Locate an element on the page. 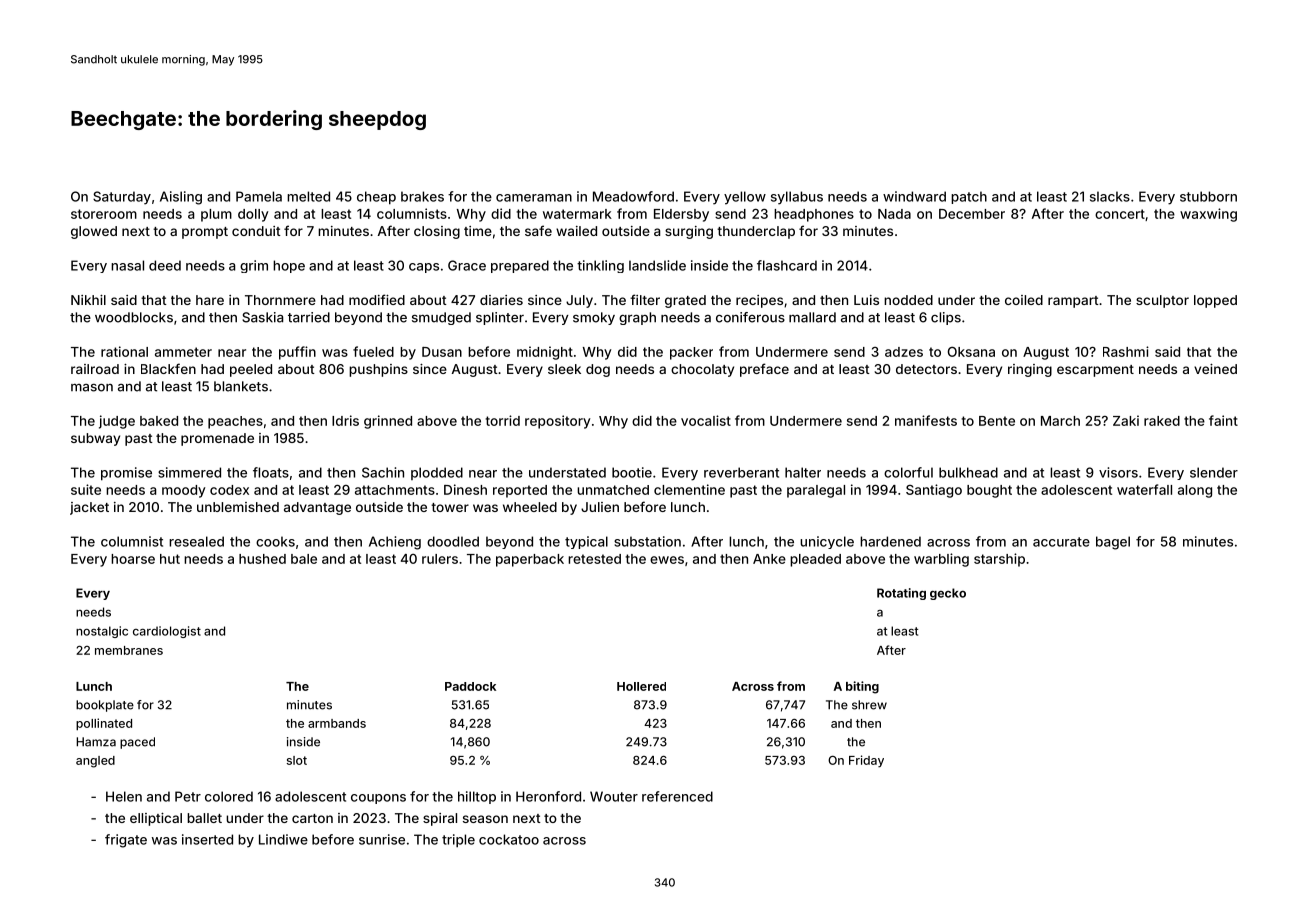 The height and width of the image is (924, 1308). stubborn is located at coordinates (1208, 196).
